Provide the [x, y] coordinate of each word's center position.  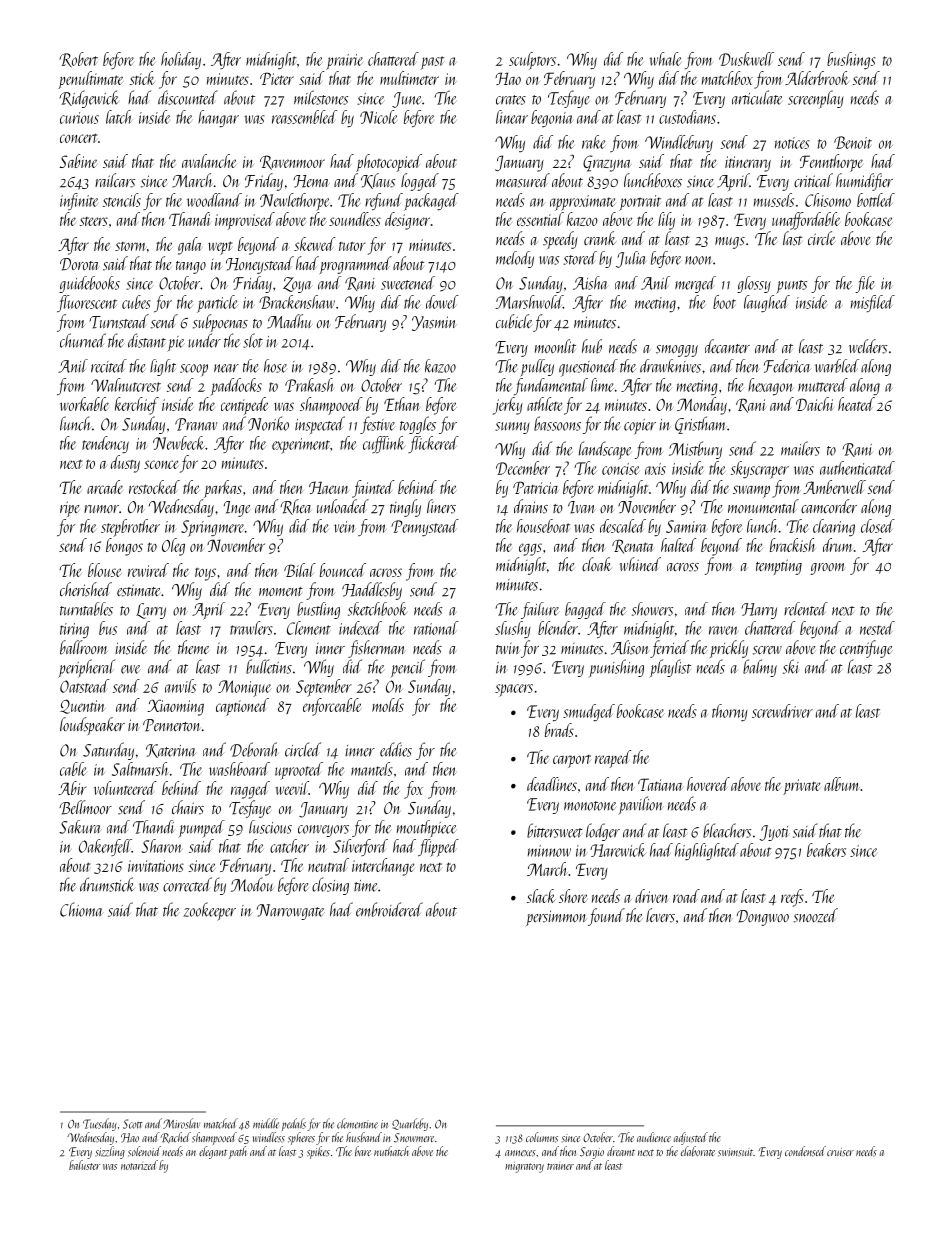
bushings [851, 60]
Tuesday [100, 1124]
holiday [181, 60]
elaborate [698, 1151]
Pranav [196, 424]
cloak [597, 564]
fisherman [377, 649]
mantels [372, 769]
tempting [779, 567]
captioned [242, 707]
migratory [524, 1167]
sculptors [532, 61]
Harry [759, 611]
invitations [156, 866]
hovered [708, 784]
